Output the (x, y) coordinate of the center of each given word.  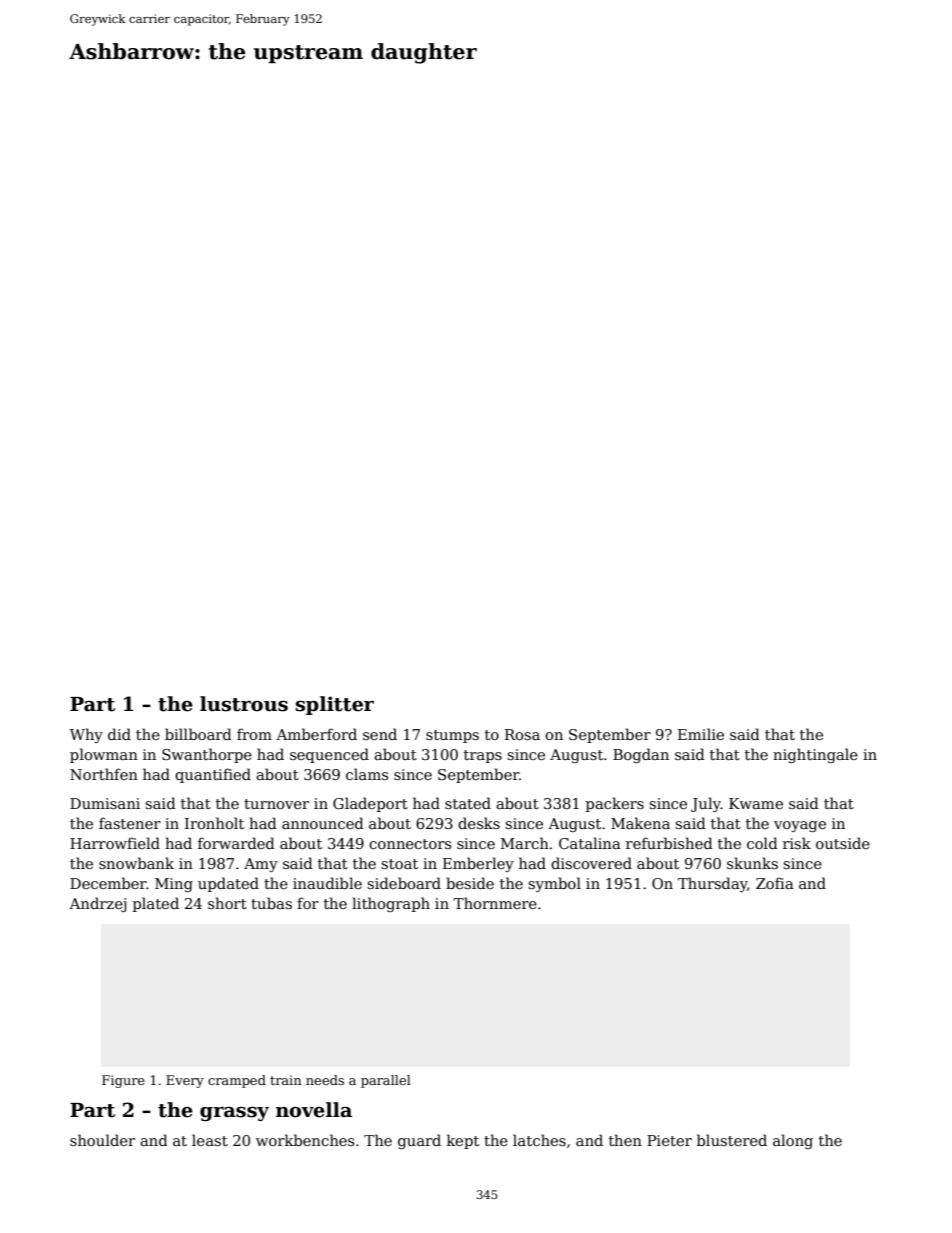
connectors (410, 844)
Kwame (756, 803)
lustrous (244, 704)
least (210, 1140)
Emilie (701, 734)
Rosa (522, 734)
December (108, 883)
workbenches (305, 1140)
